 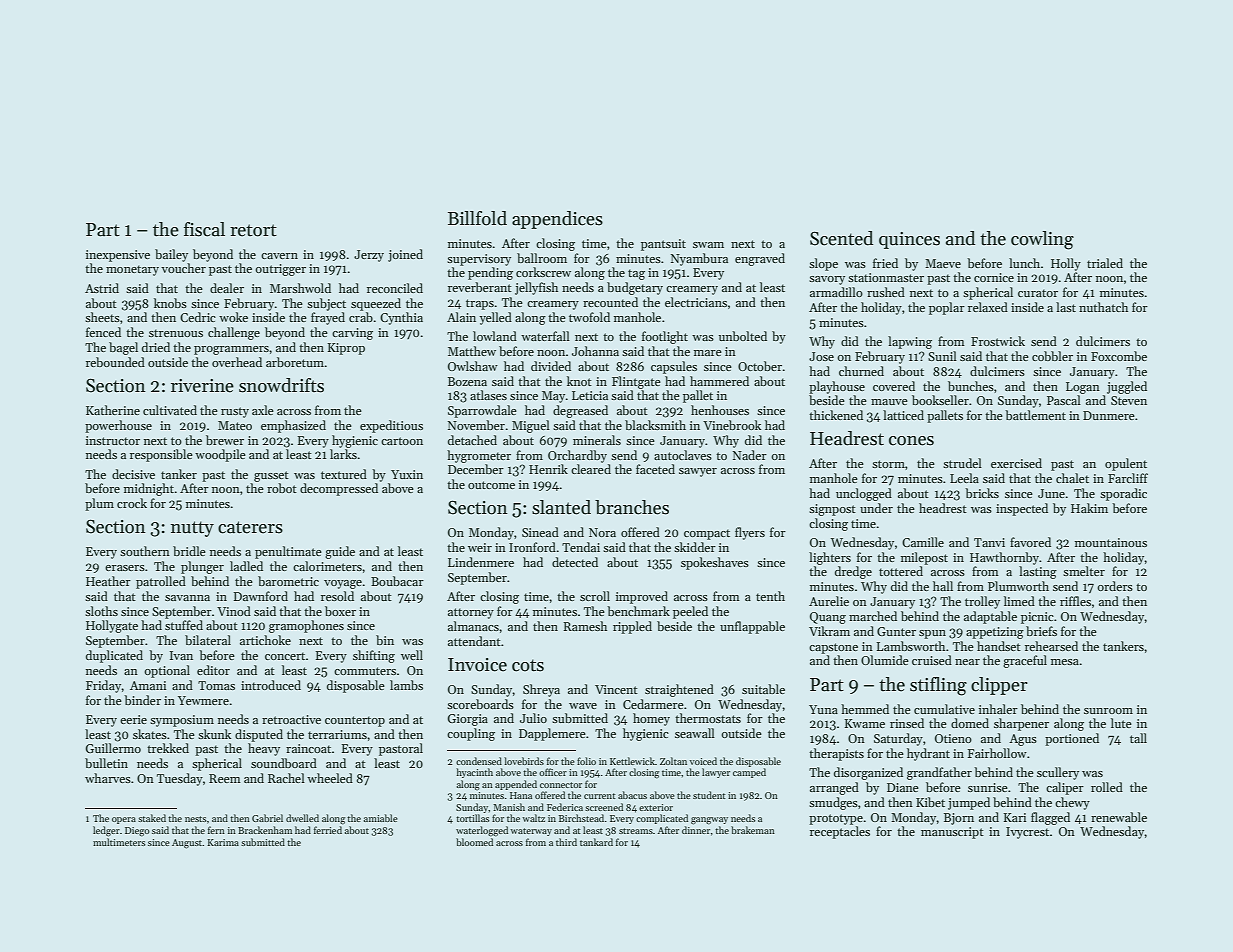 What do you see at coordinates (695, 547) in the screenshot?
I see `skidder` at bounding box center [695, 547].
